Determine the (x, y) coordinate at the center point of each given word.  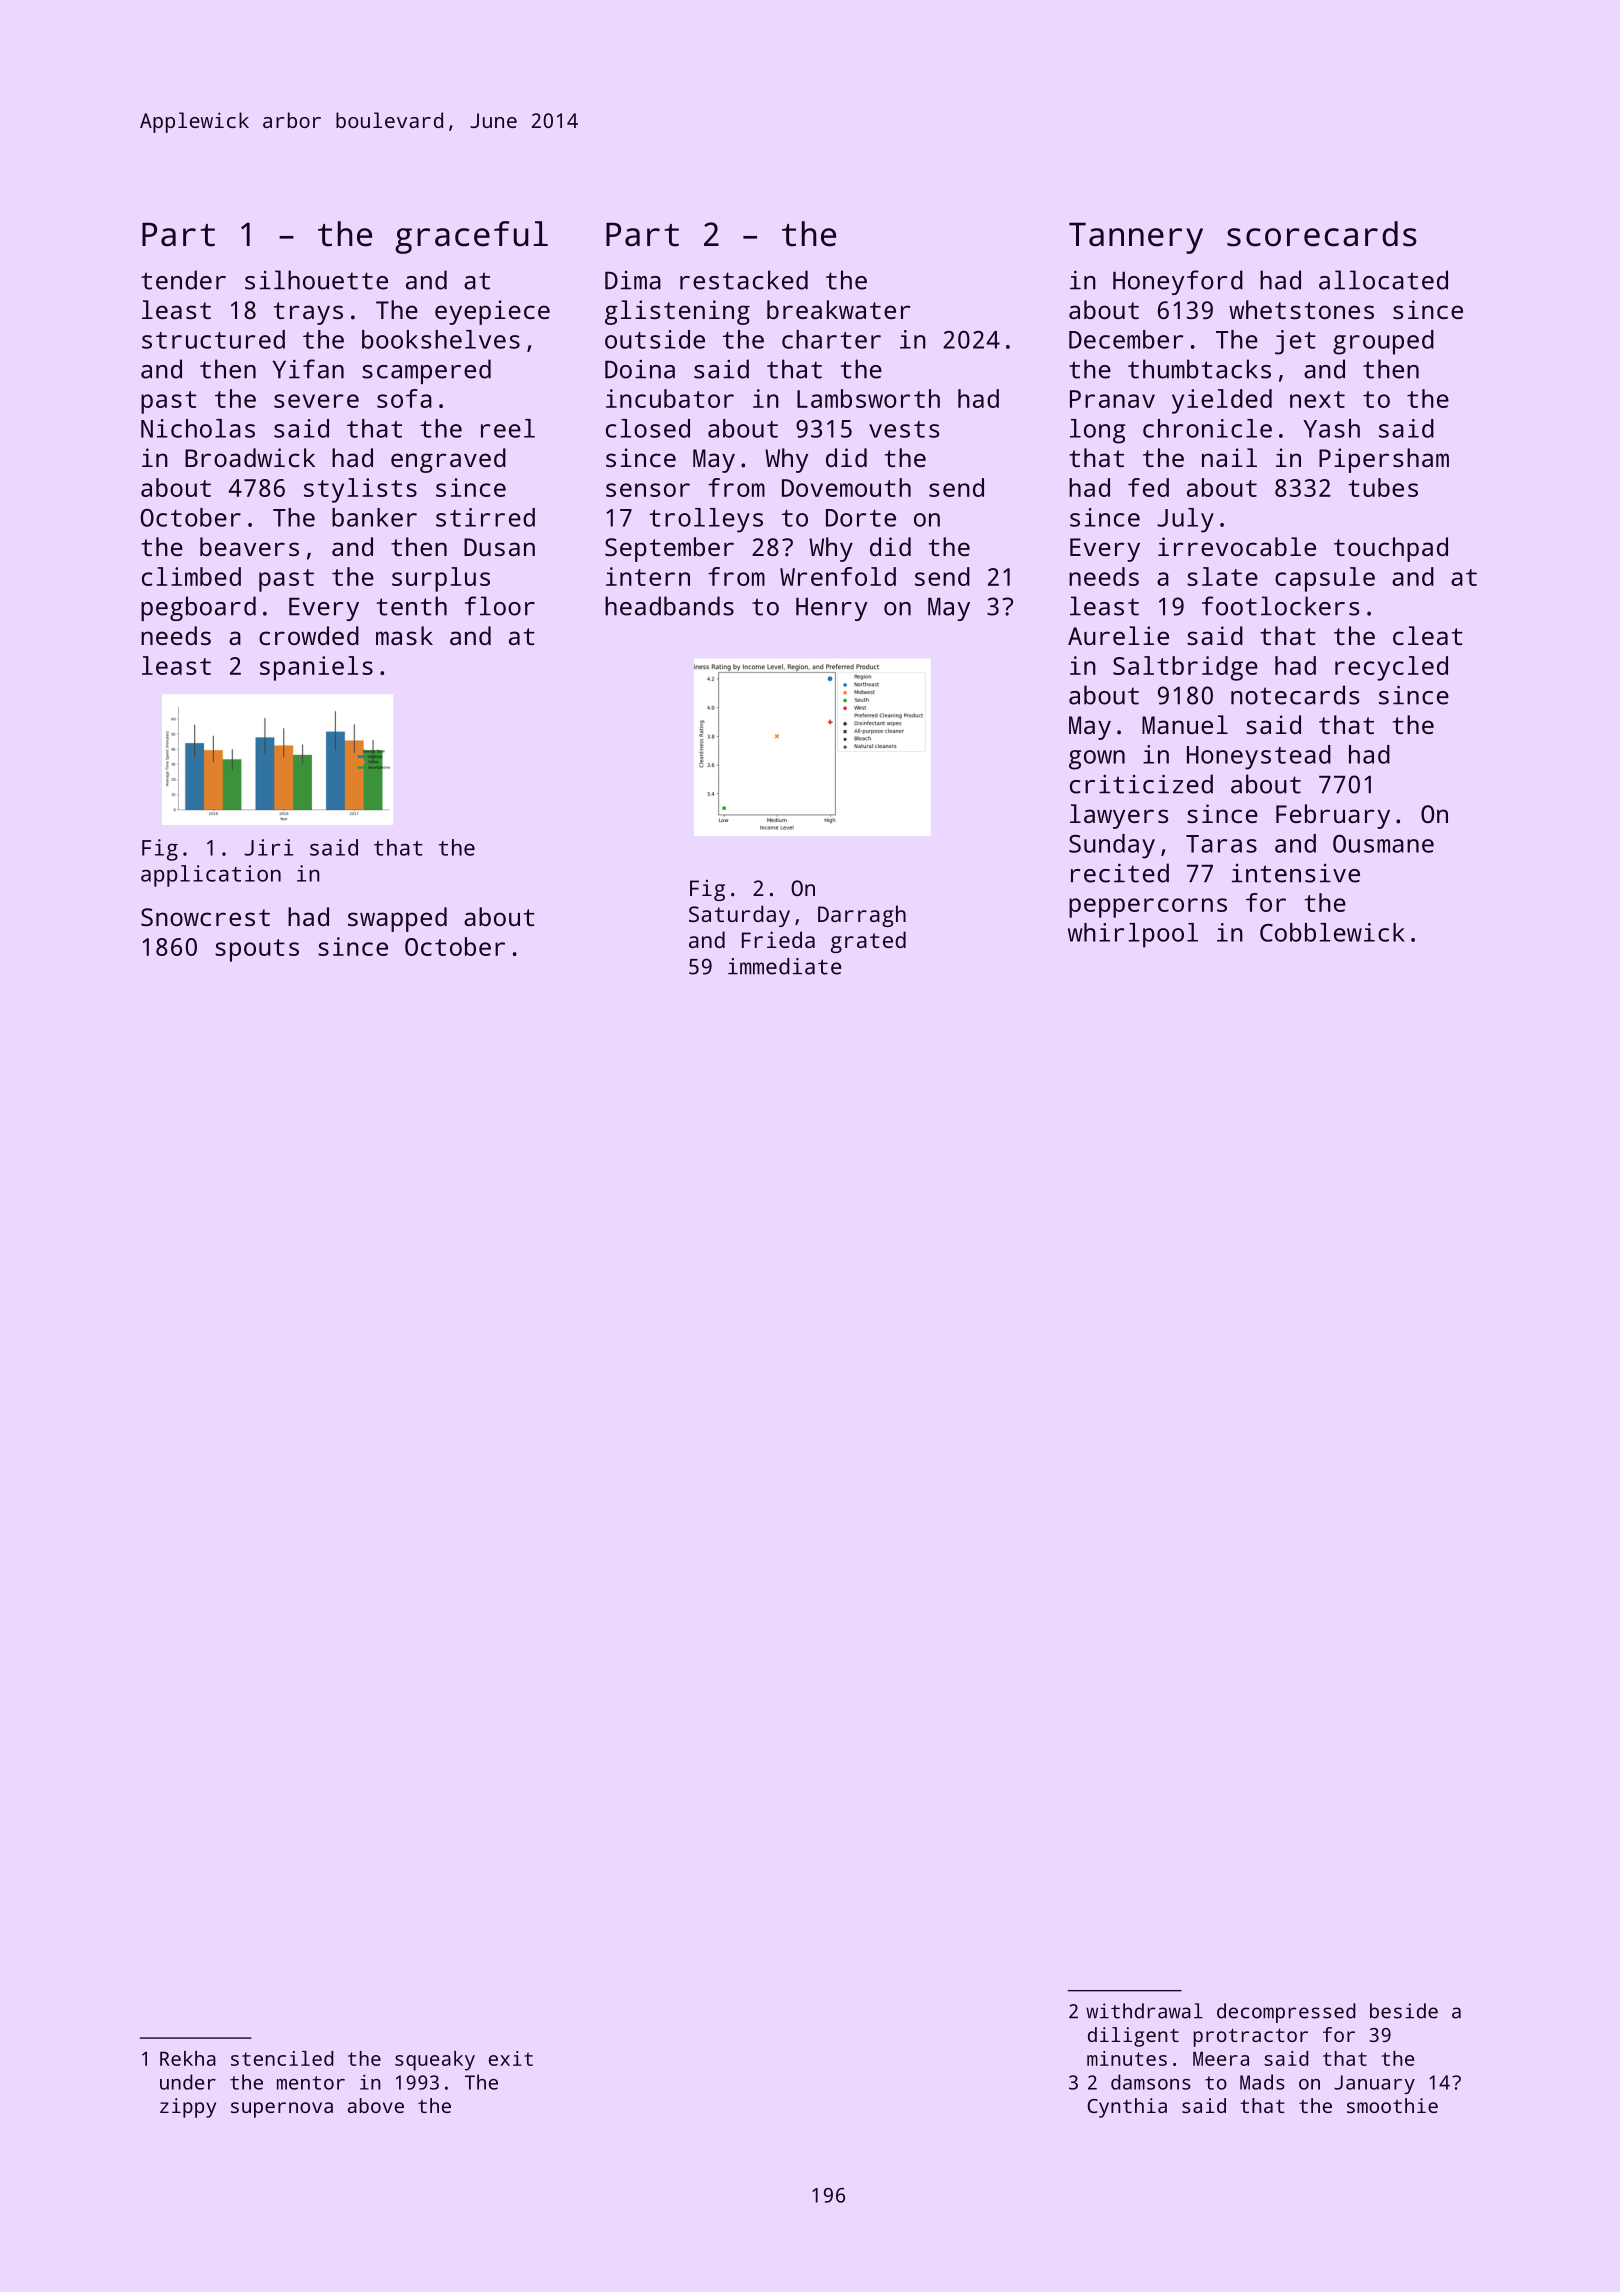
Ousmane (1383, 844)
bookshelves (441, 339)
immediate (785, 966)
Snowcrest (205, 917)
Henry (832, 609)
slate (1222, 576)
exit (511, 2058)
